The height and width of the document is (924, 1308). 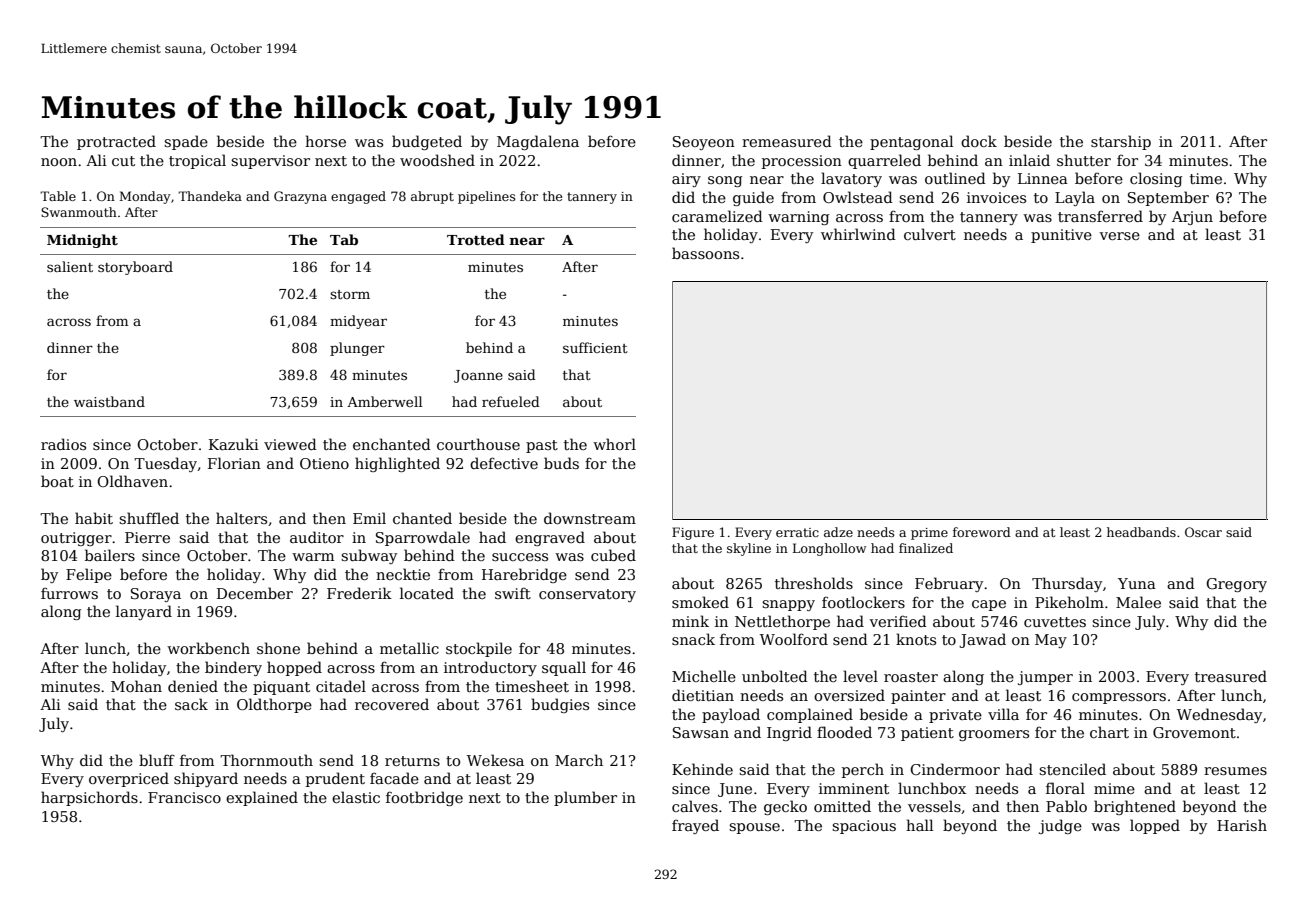 I want to click on Swanmouth, so click(x=79, y=212).
